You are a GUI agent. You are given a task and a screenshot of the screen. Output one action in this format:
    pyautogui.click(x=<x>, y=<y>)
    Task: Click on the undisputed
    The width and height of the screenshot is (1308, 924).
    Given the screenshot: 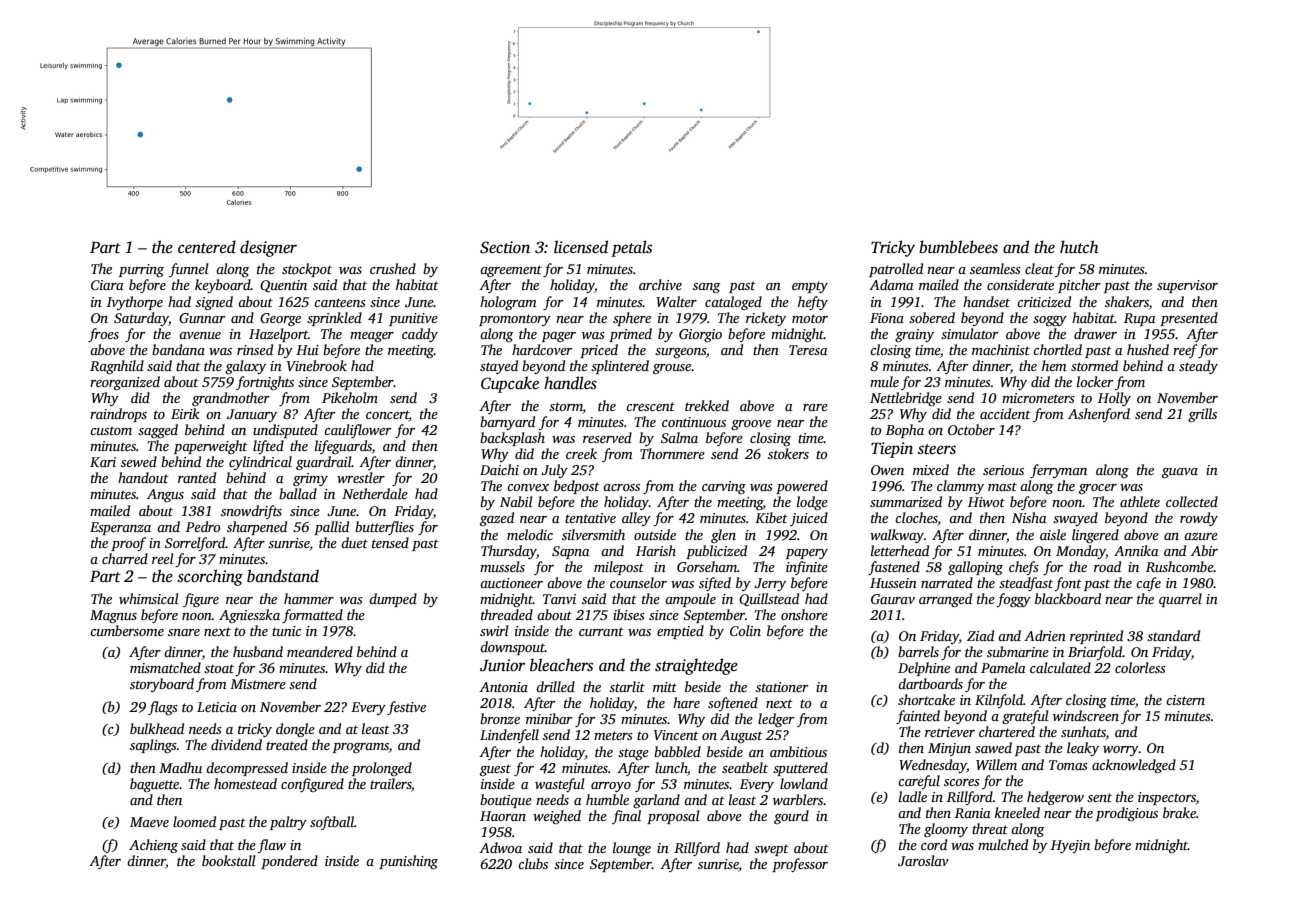 What is the action you would take?
    pyautogui.click(x=285, y=431)
